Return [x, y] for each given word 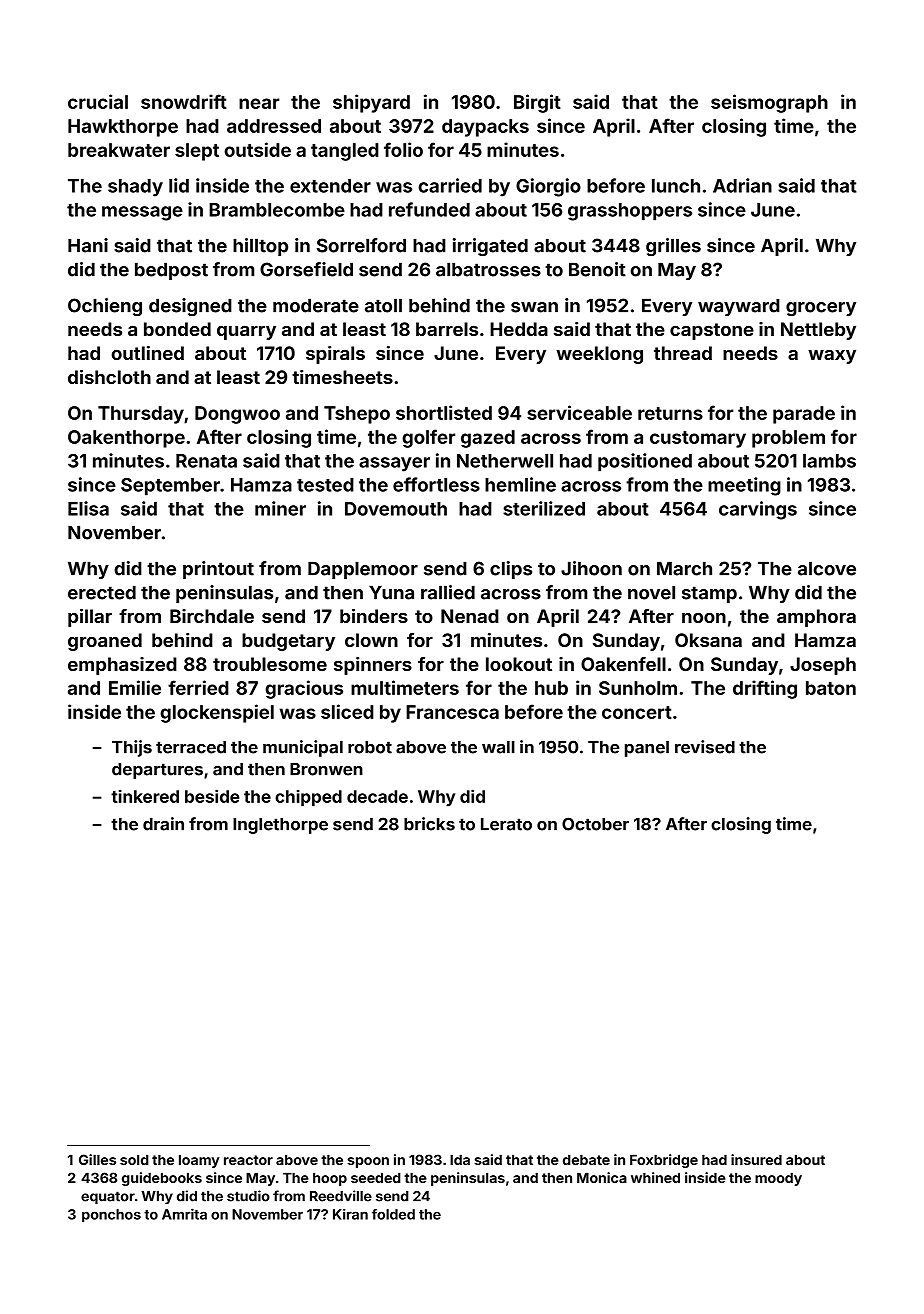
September [170, 487]
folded [393, 1214]
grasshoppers [630, 212]
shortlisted [444, 412]
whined [655, 1177]
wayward [739, 307]
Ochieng [105, 307]
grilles [673, 247]
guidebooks [162, 1179]
